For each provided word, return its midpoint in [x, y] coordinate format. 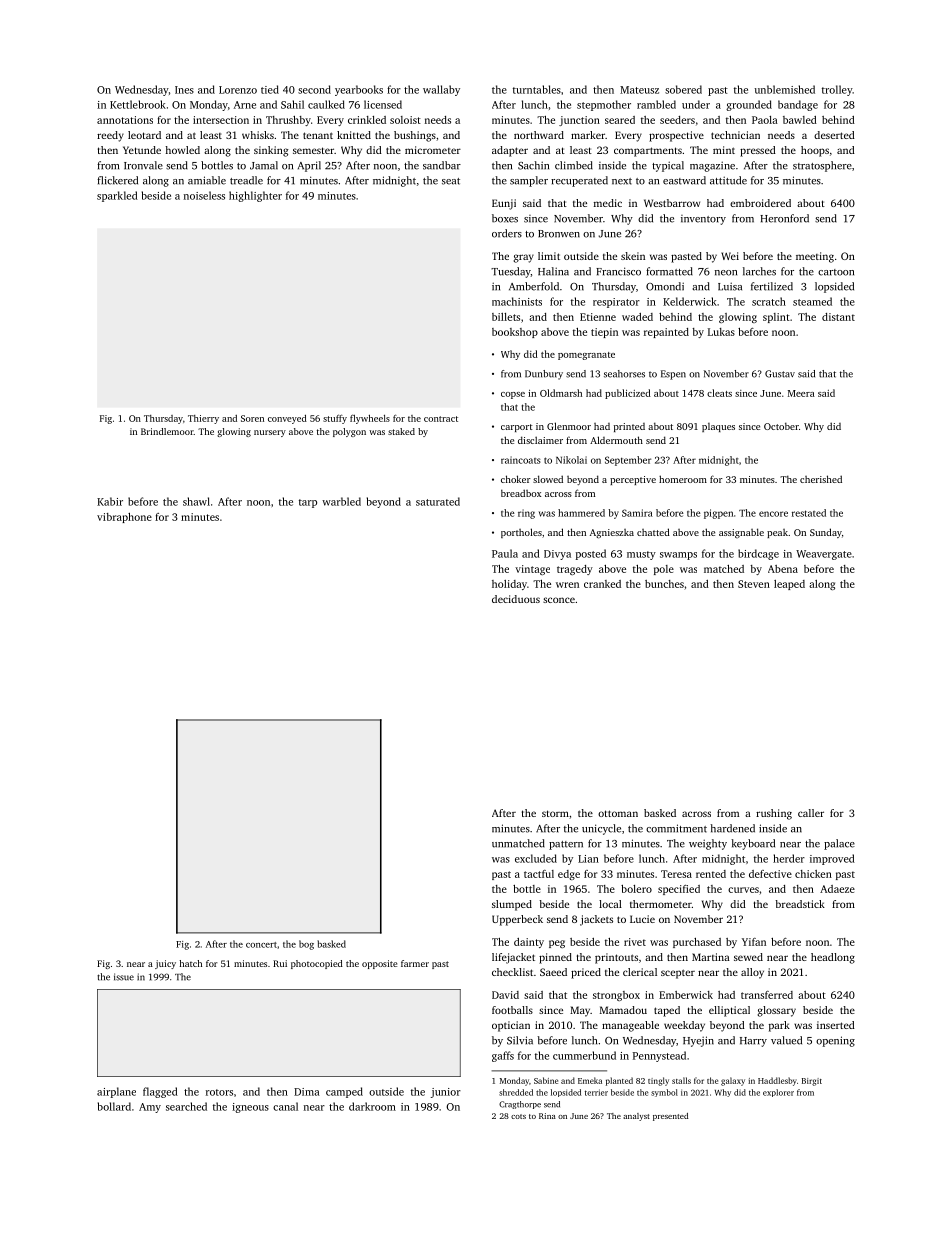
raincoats [521, 460]
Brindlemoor [167, 431]
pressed [758, 151]
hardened [732, 828]
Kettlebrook [138, 104]
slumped [512, 905]
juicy [165, 964]
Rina [547, 1116]
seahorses [624, 374]
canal [285, 1106]
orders [507, 233]
